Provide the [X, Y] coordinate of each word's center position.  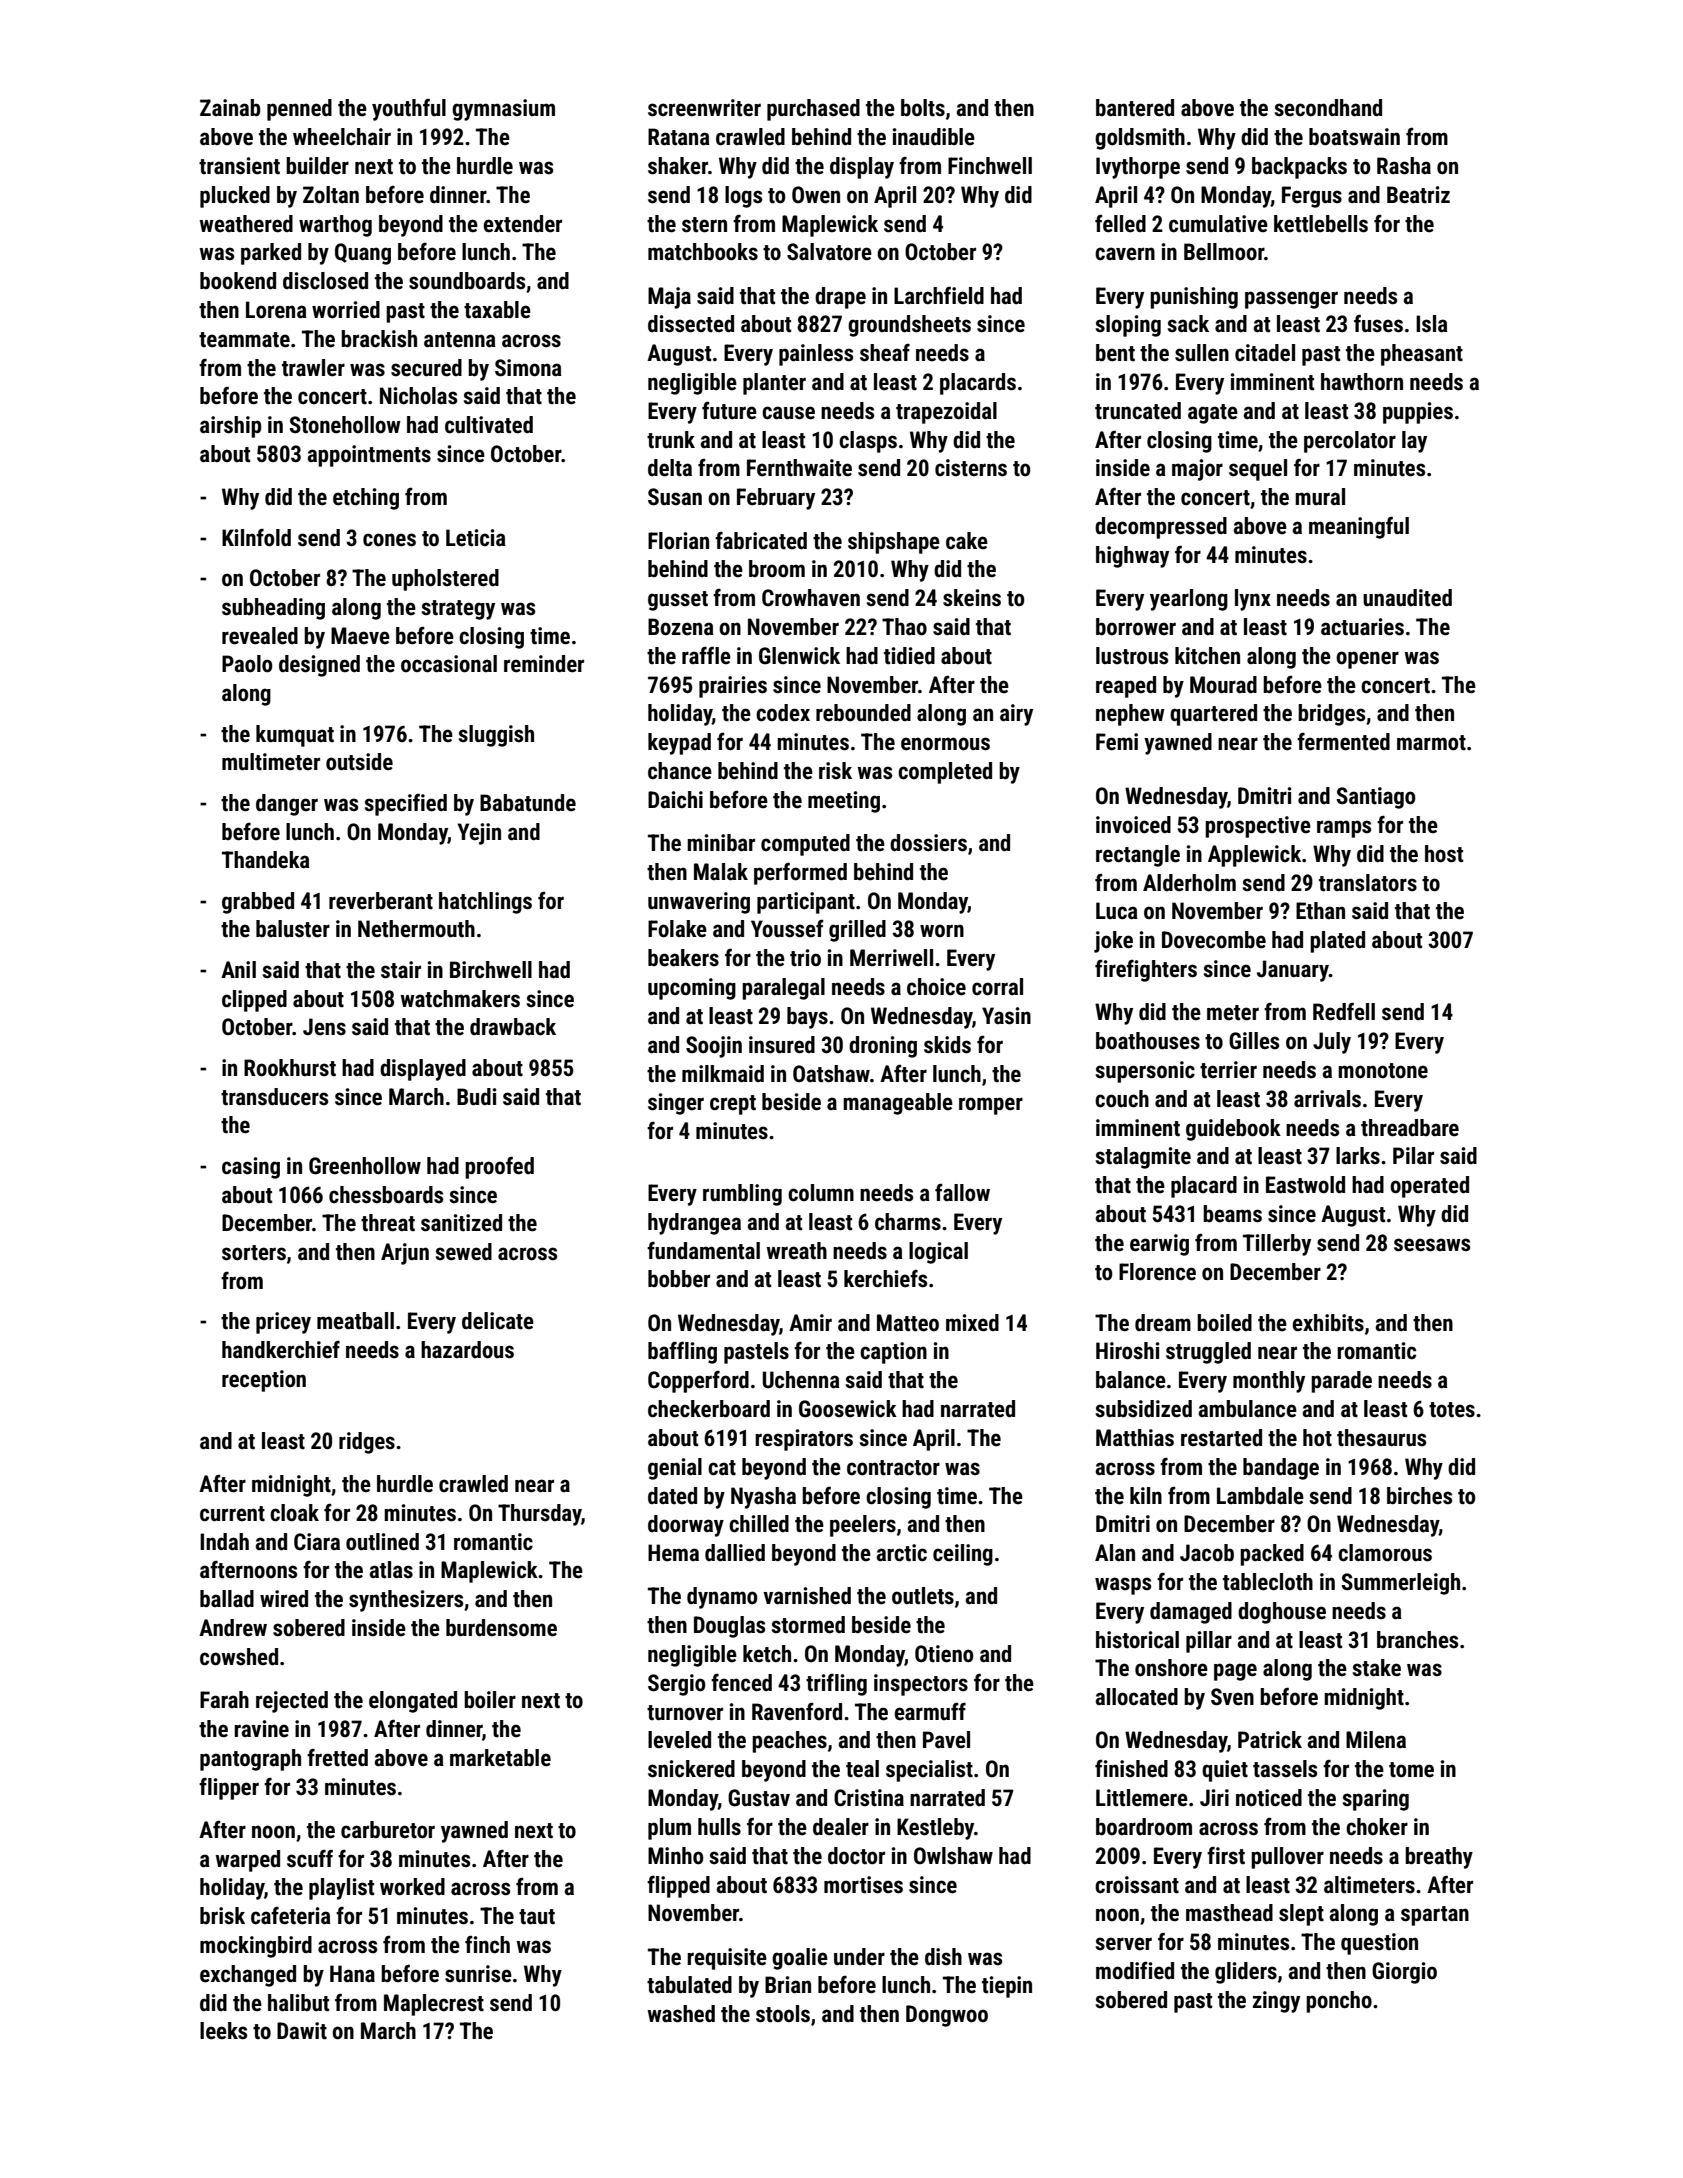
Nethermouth [416, 929]
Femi [1117, 742]
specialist [929, 1771]
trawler [313, 368]
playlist [341, 1889]
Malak [721, 872]
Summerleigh [1400, 1584]
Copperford [698, 1381]
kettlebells [1321, 224]
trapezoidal [946, 413]
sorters [254, 1253]
